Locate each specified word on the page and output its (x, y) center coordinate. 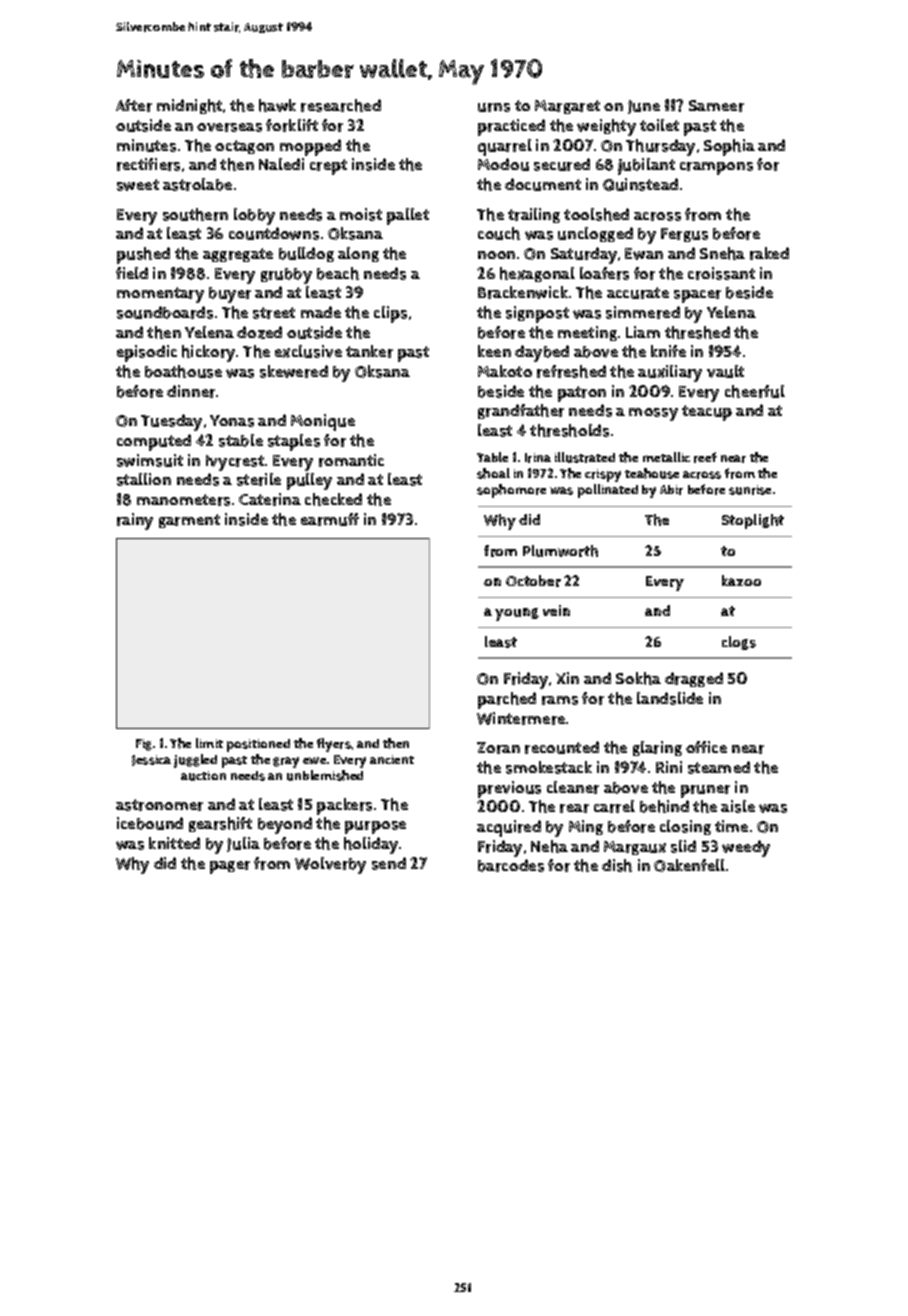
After (134, 105)
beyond (285, 825)
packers (344, 806)
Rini (669, 767)
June (644, 107)
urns (494, 107)
